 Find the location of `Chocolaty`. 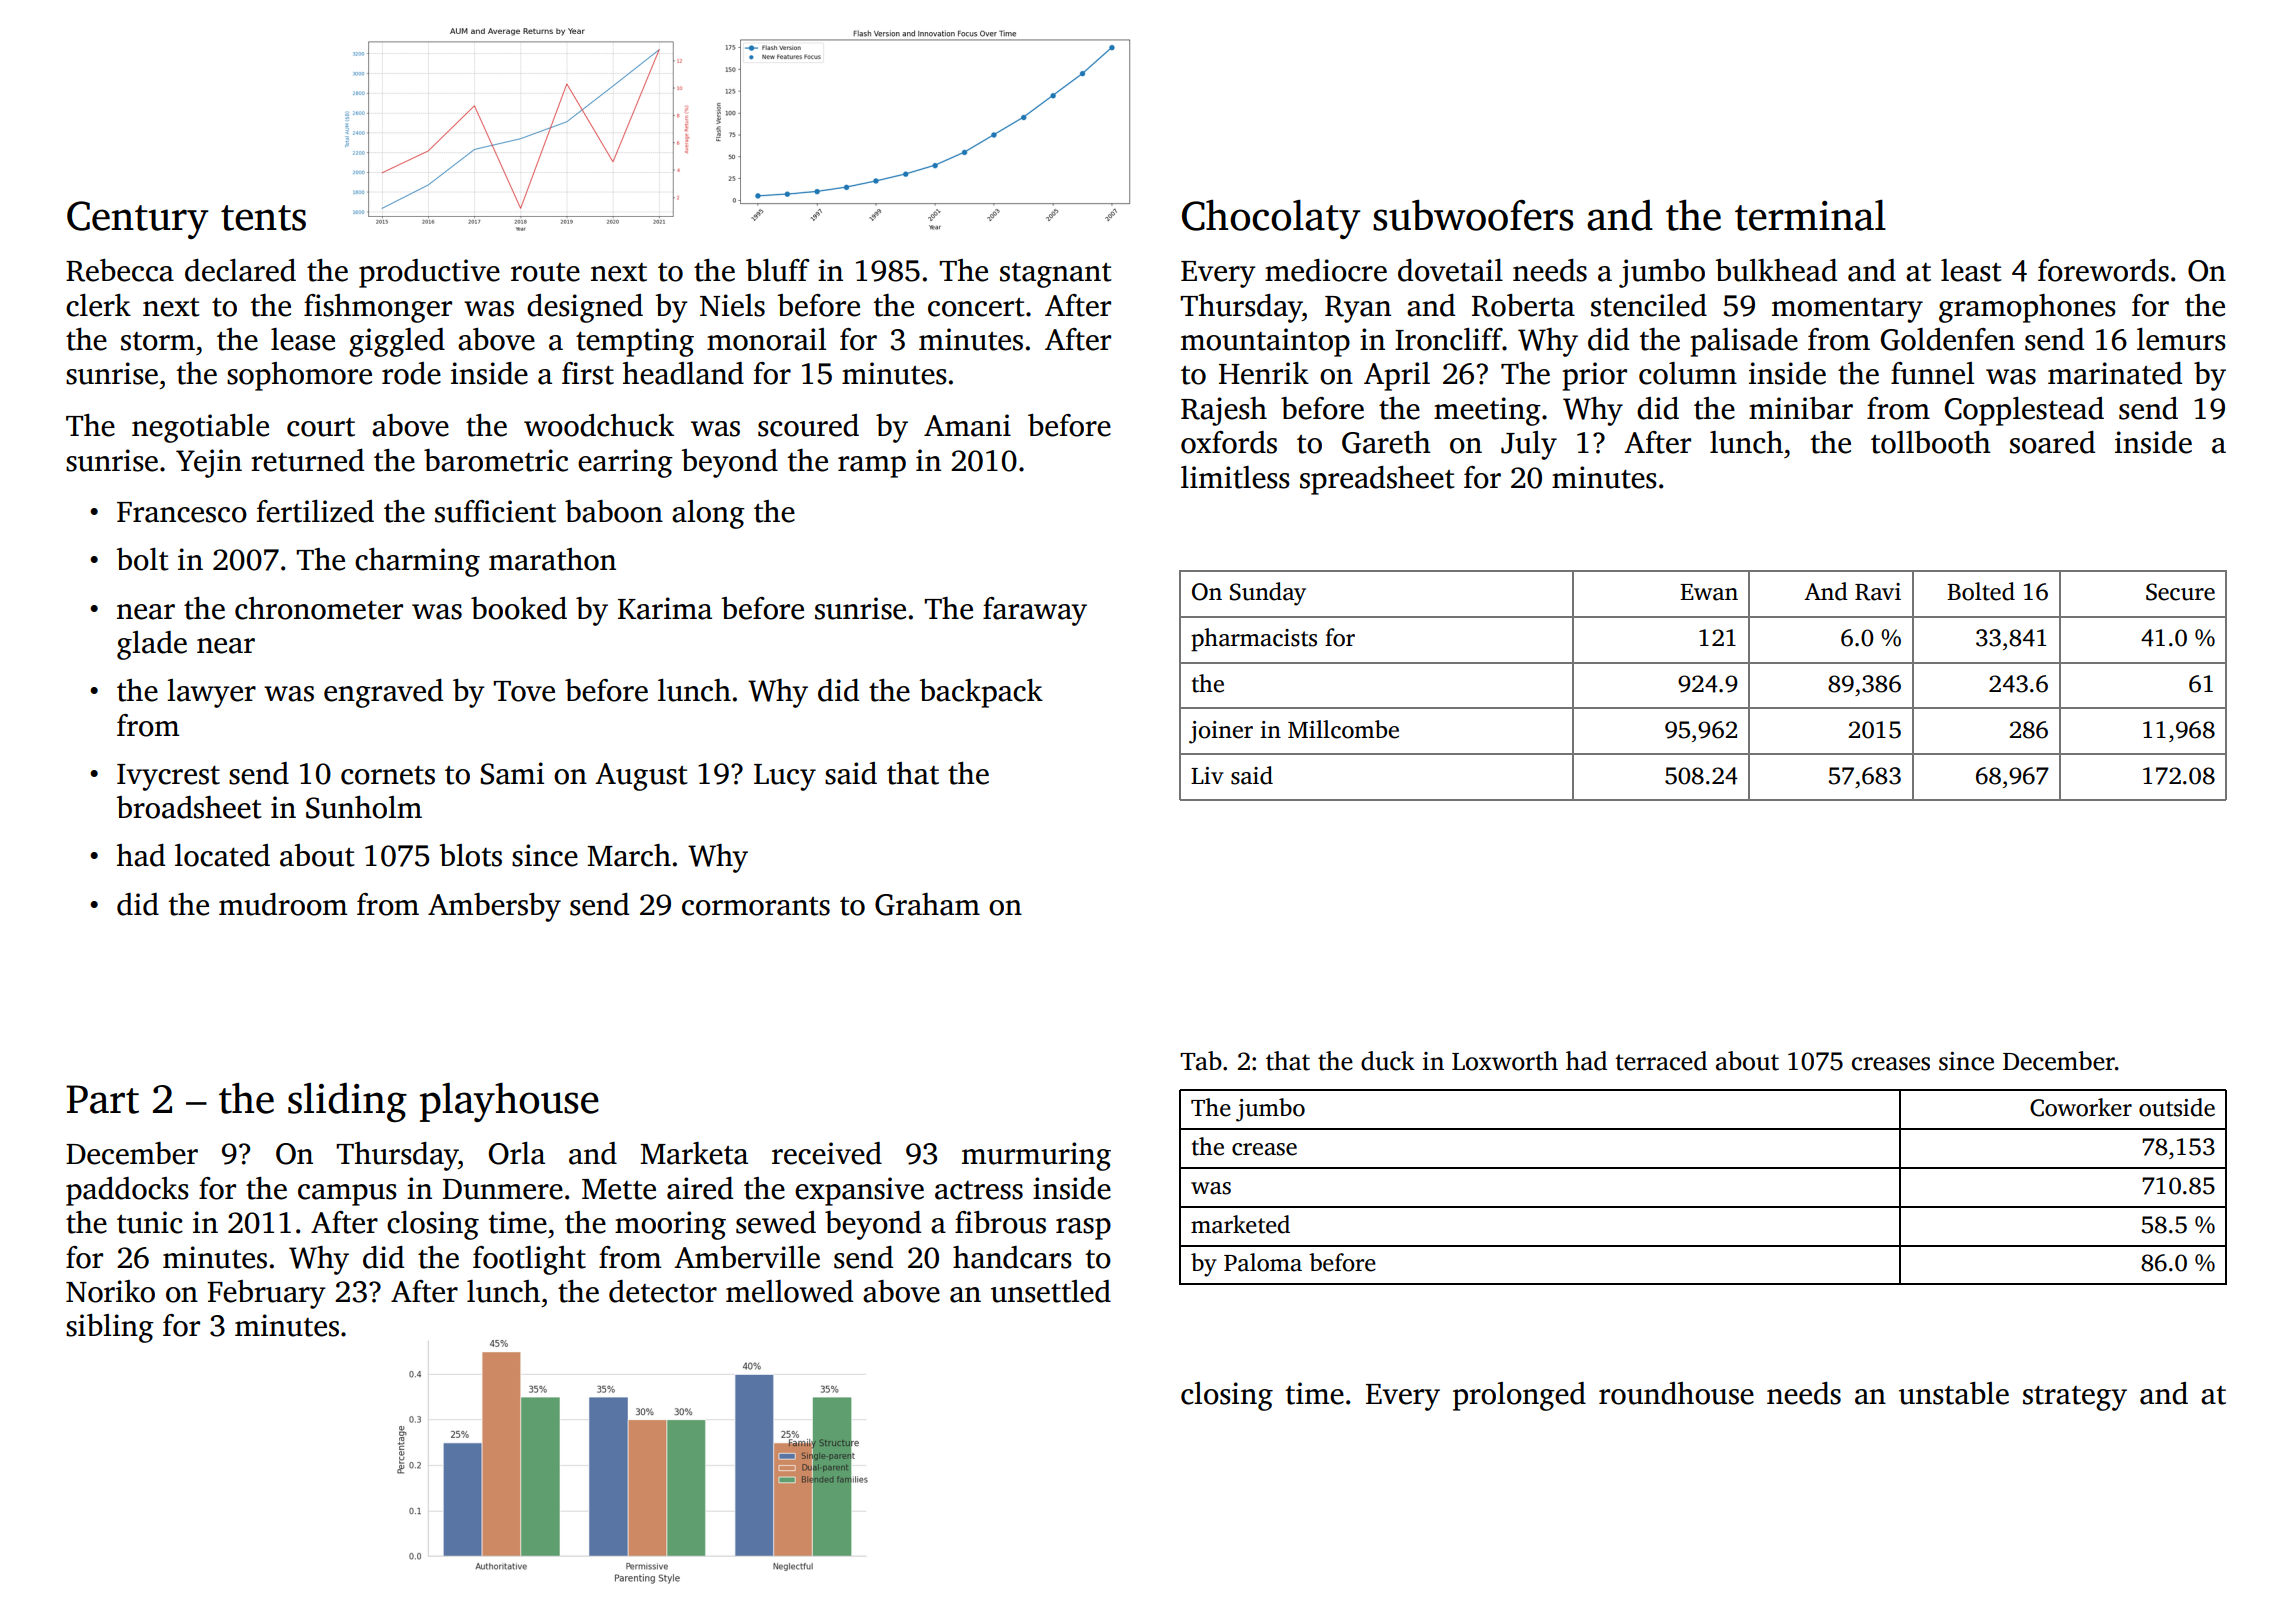

Chocolaty is located at coordinates (1271, 219).
